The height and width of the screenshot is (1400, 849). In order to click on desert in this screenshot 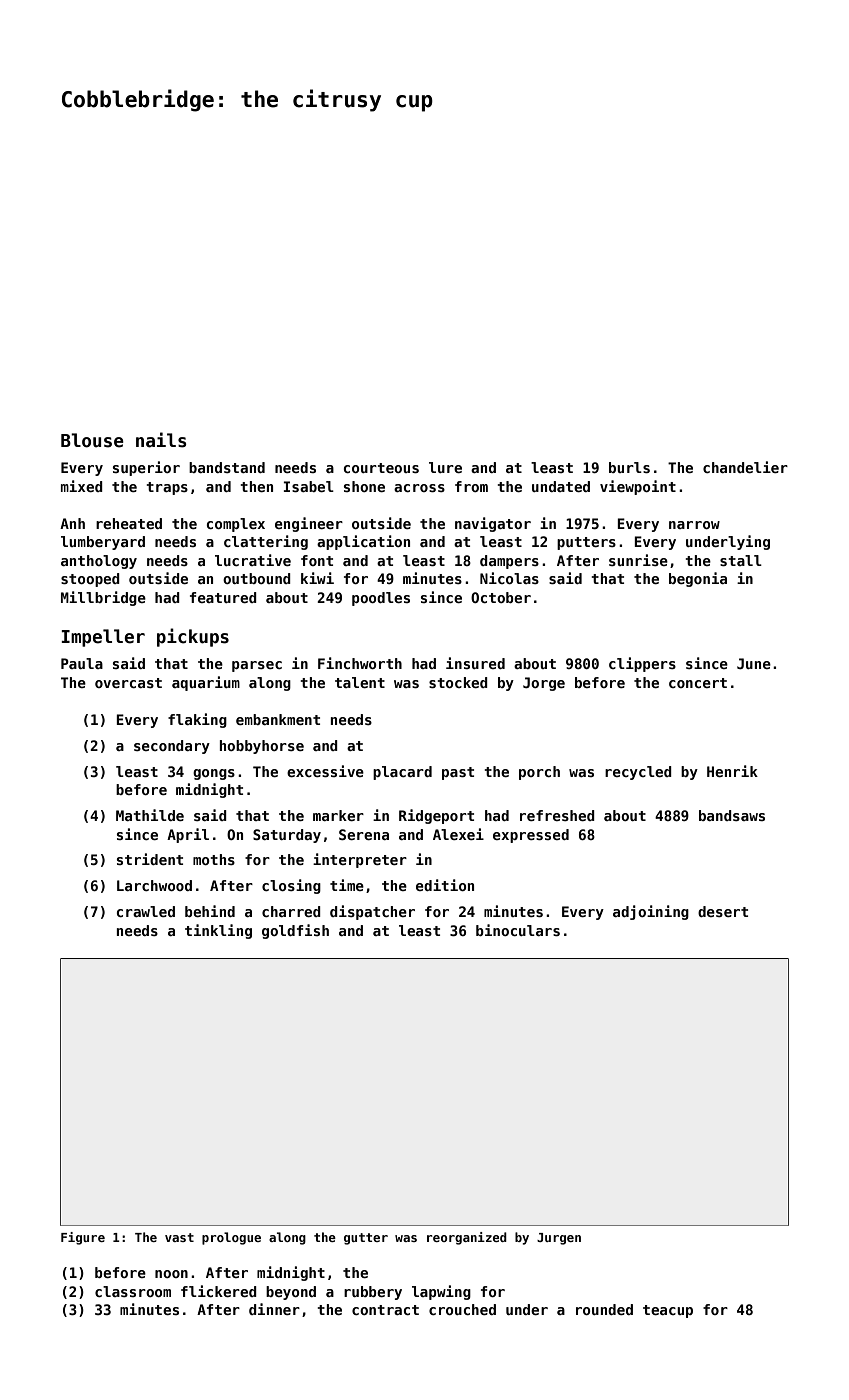, I will do `click(723, 911)`.
